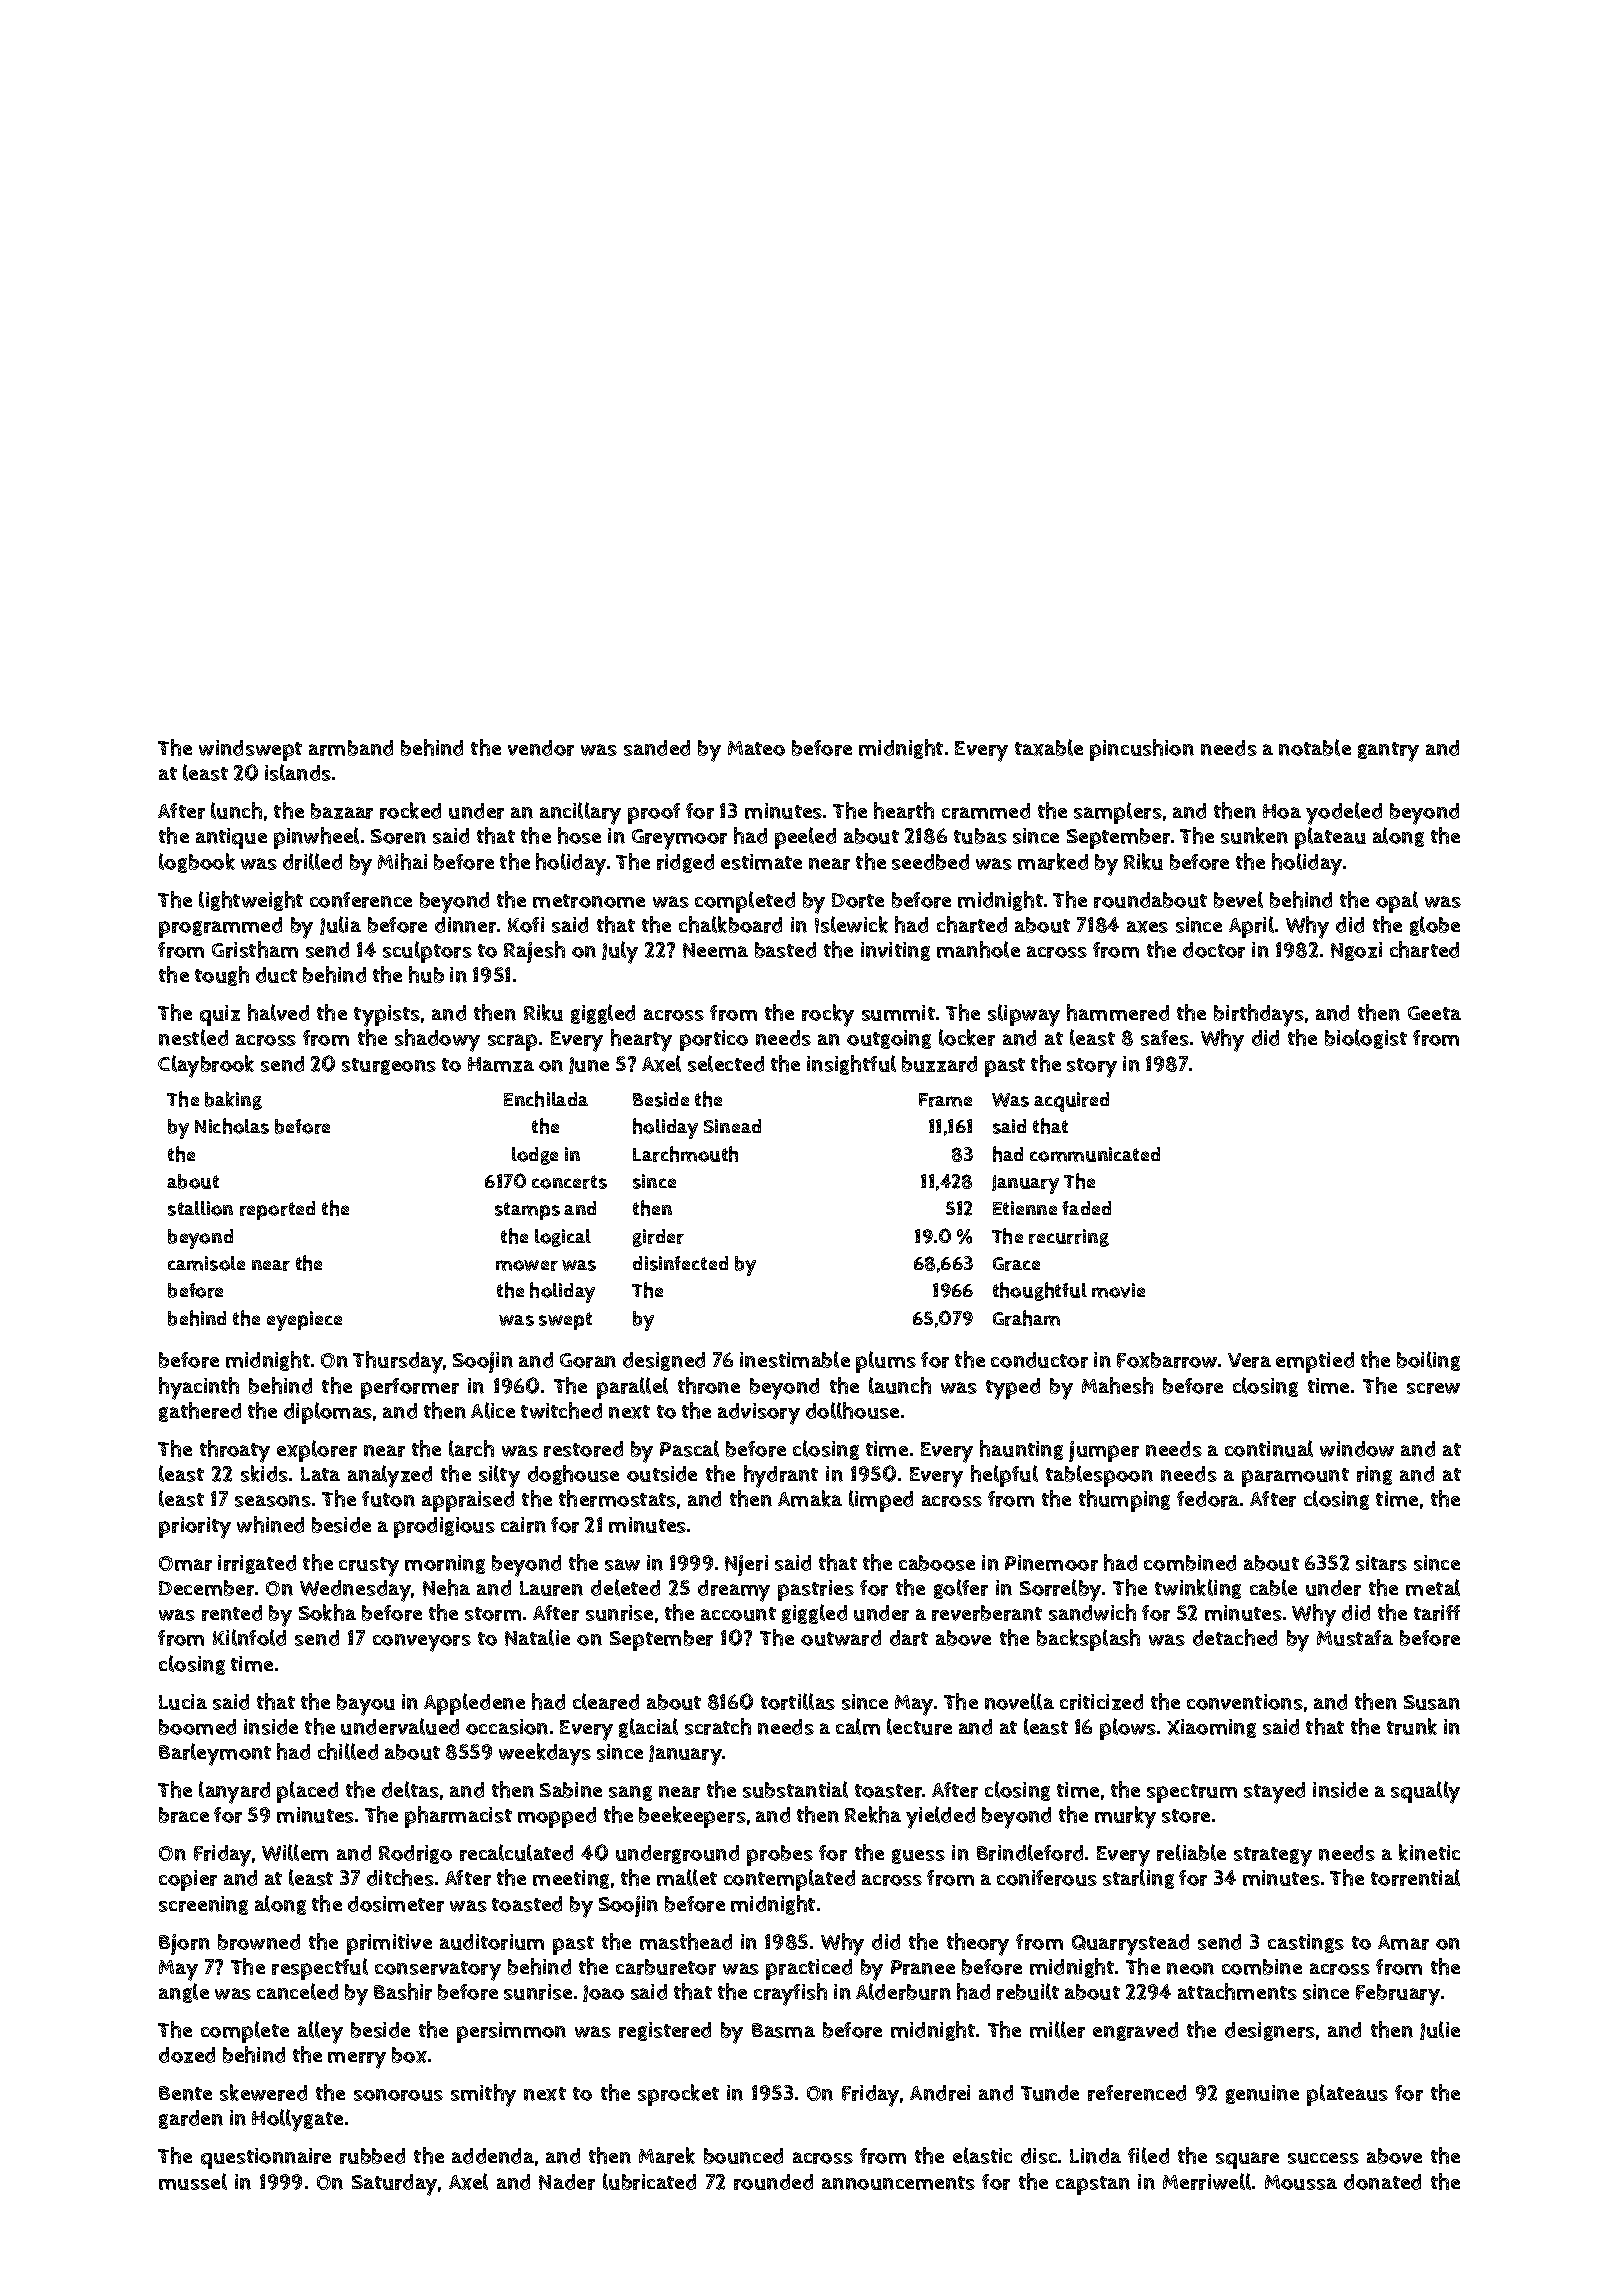 The width and height of the page is (1620, 2292). Describe the element at coordinates (1238, 899) in the page. I see `bevel` at that location.
